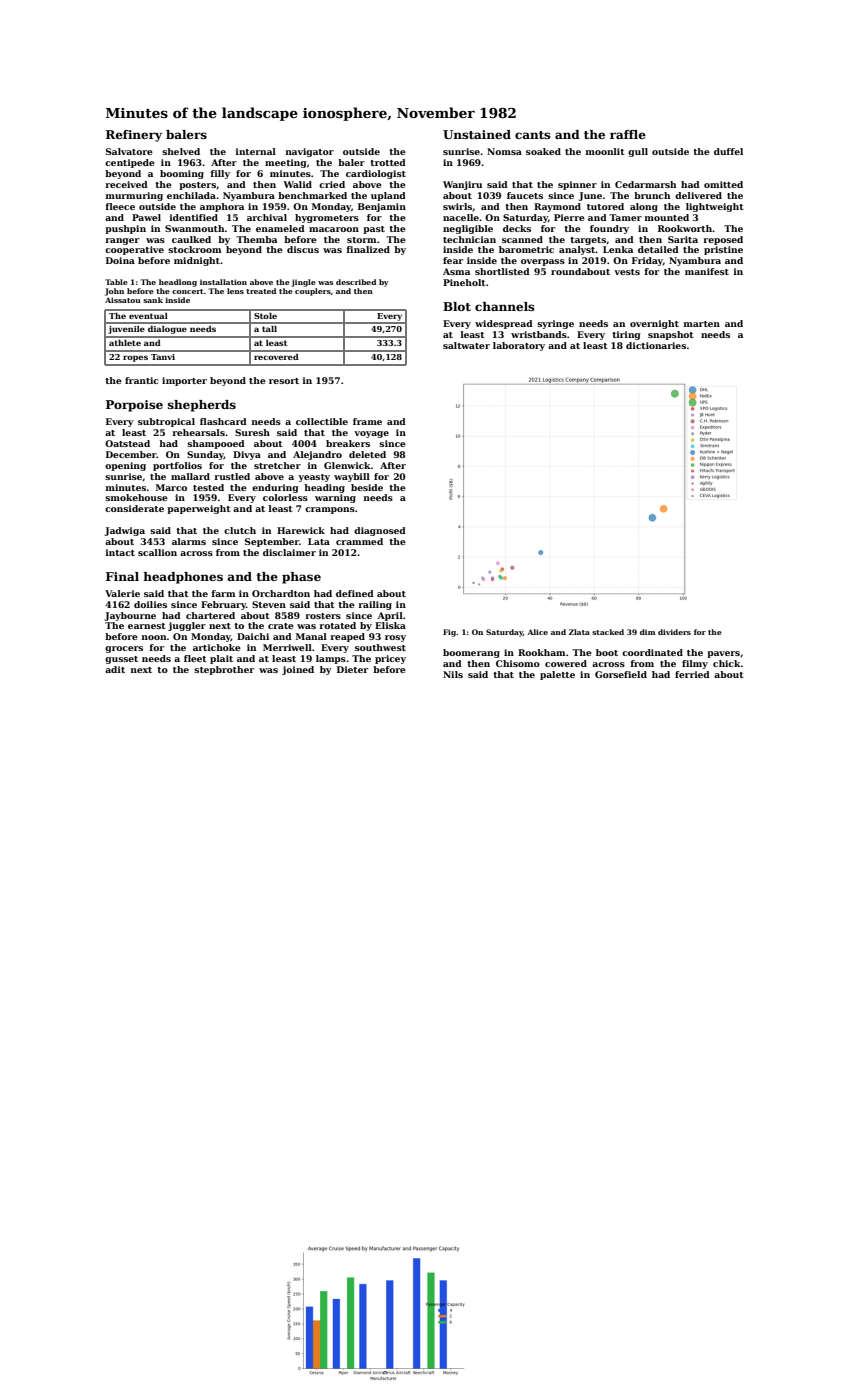  I want to click on pricey, so click(390, 659).
